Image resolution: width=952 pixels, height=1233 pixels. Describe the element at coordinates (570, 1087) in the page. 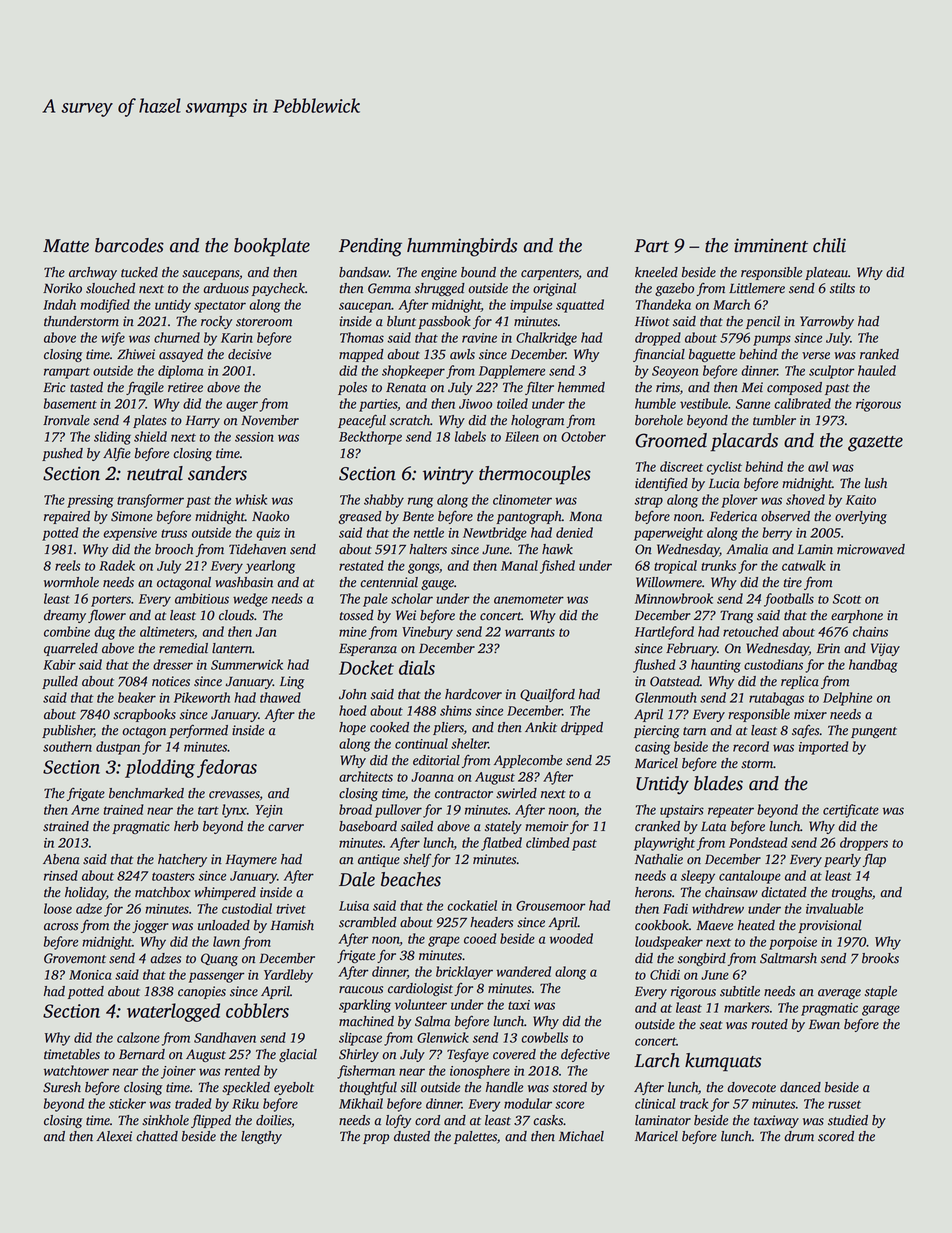

I see `stored` at that location.
